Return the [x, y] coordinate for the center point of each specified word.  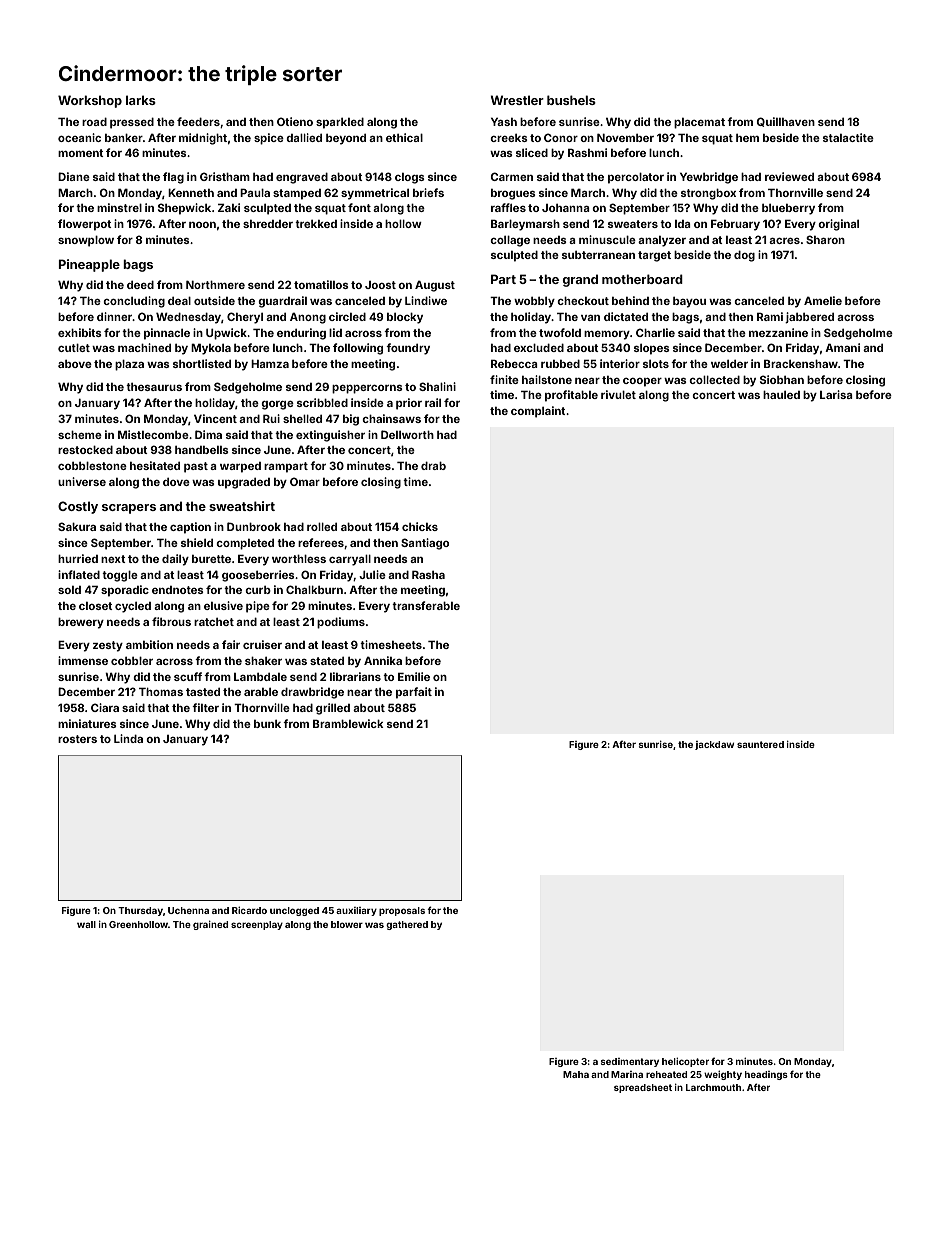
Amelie [823, 300]
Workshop [90, 101]
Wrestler [517, 100]
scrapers [129, 509]
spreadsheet [643, 1088]
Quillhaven [786, 122]
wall [86, 924]
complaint [538, 412]
